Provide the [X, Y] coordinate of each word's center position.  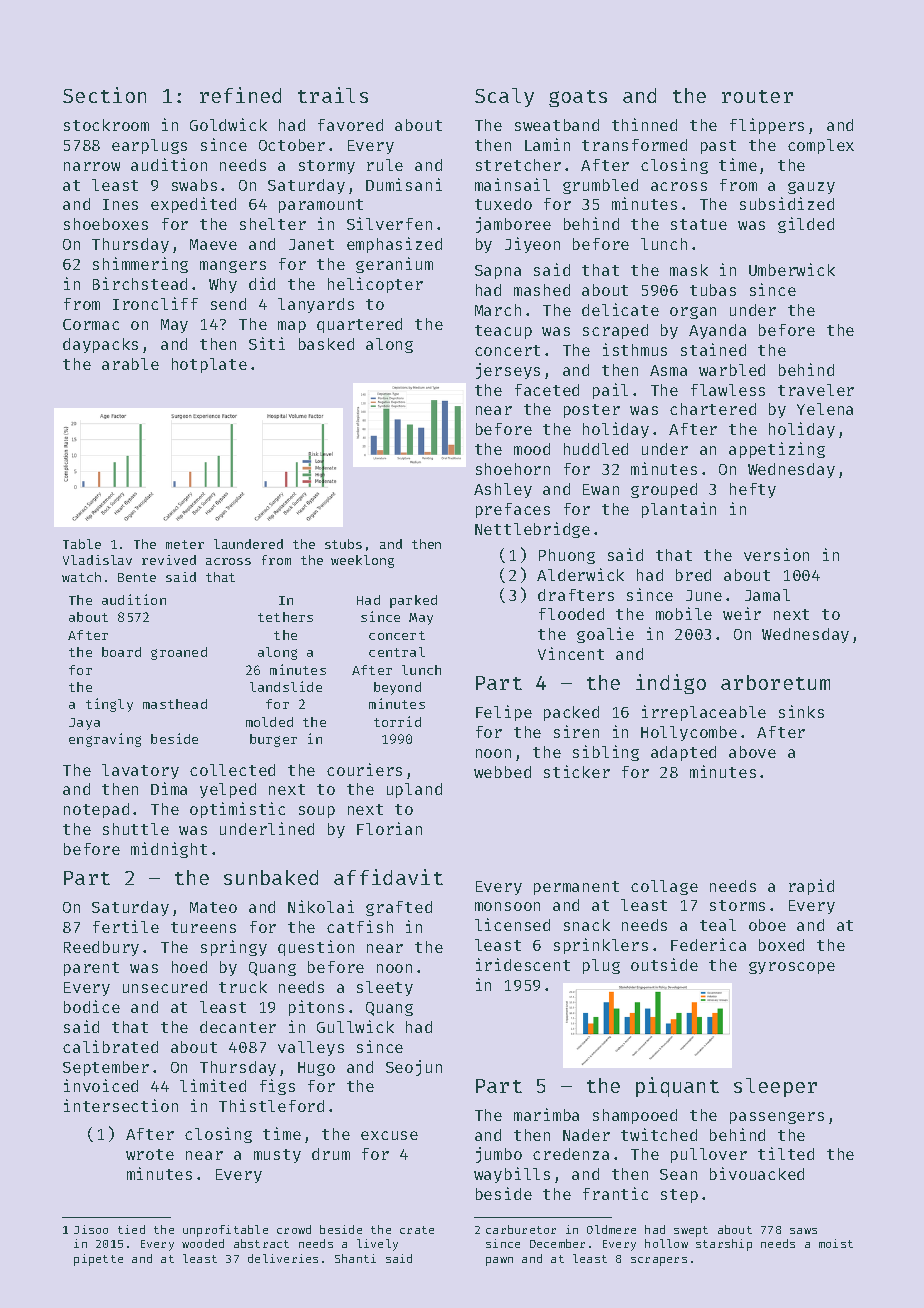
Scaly [504, 97]
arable [130, 364]
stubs [343, 544]
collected [232, 770]
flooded [571, 614]
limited [213, 1085]
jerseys [508, 371]
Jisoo [91, 1229]
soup [317, 812]
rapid [811, 887]
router [757, 96]
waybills [512, 1175]
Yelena [825, 409]
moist [836, 1243]
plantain [679, 510]
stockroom [106, 125]
